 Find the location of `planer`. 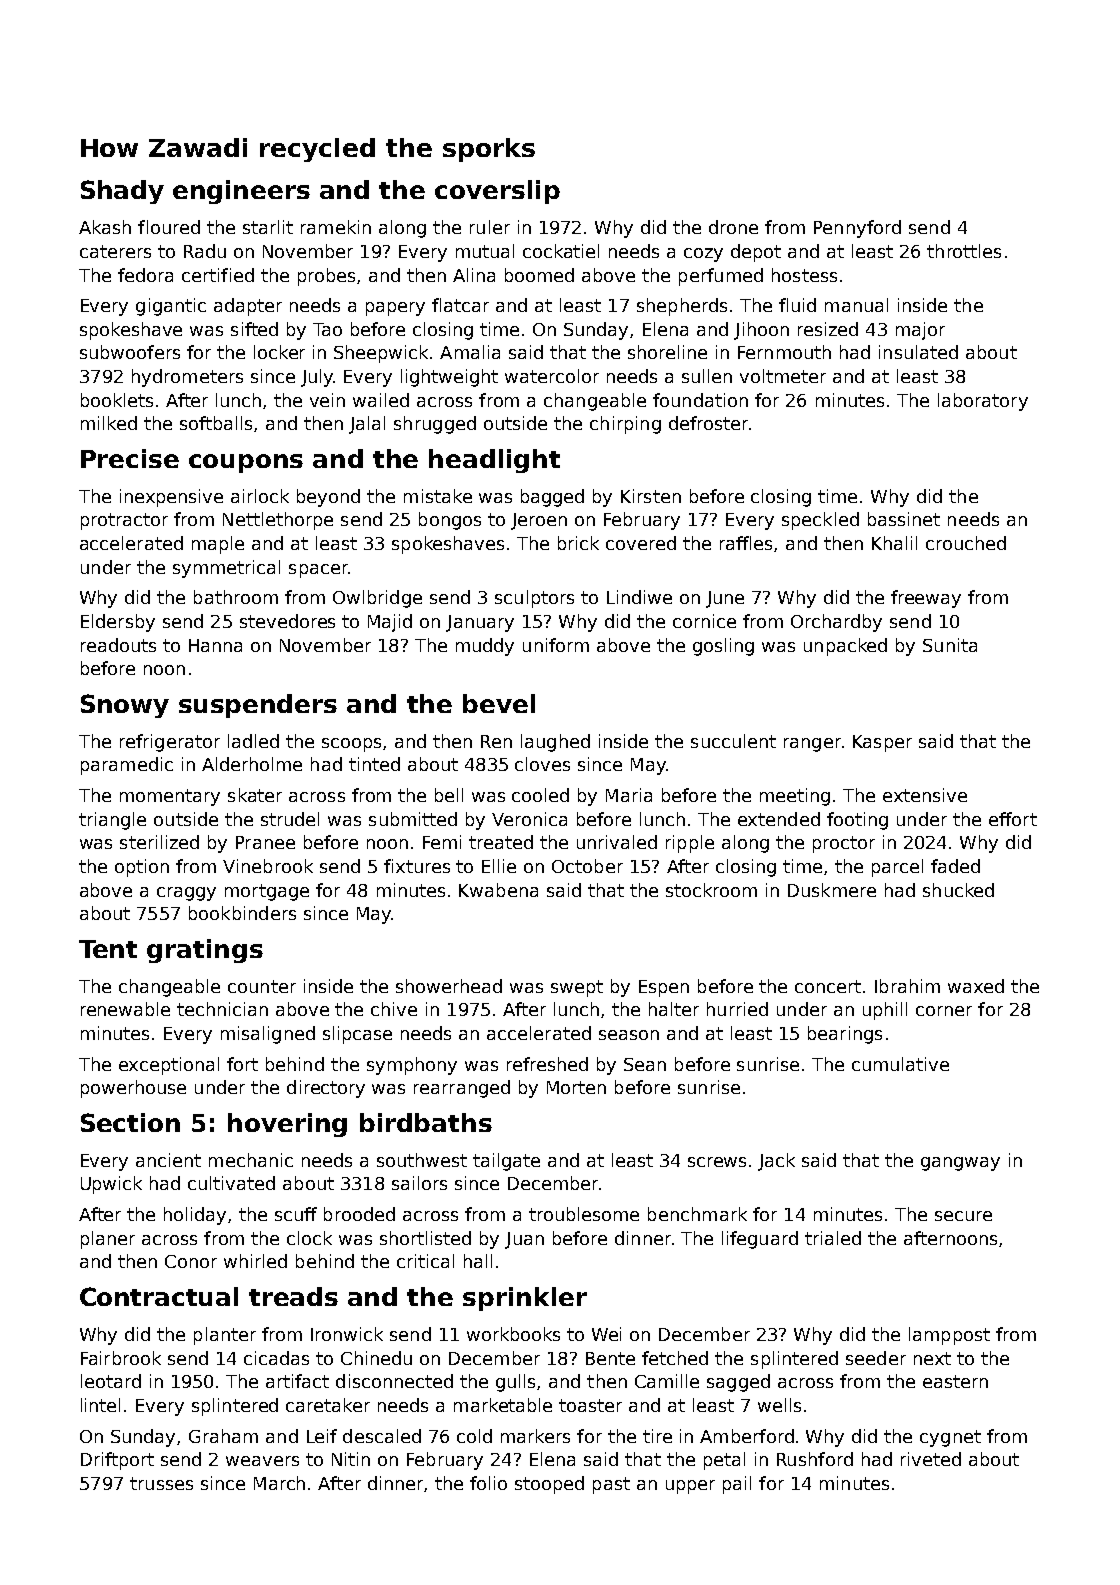

planer is located at coordinates (108, 1240).
